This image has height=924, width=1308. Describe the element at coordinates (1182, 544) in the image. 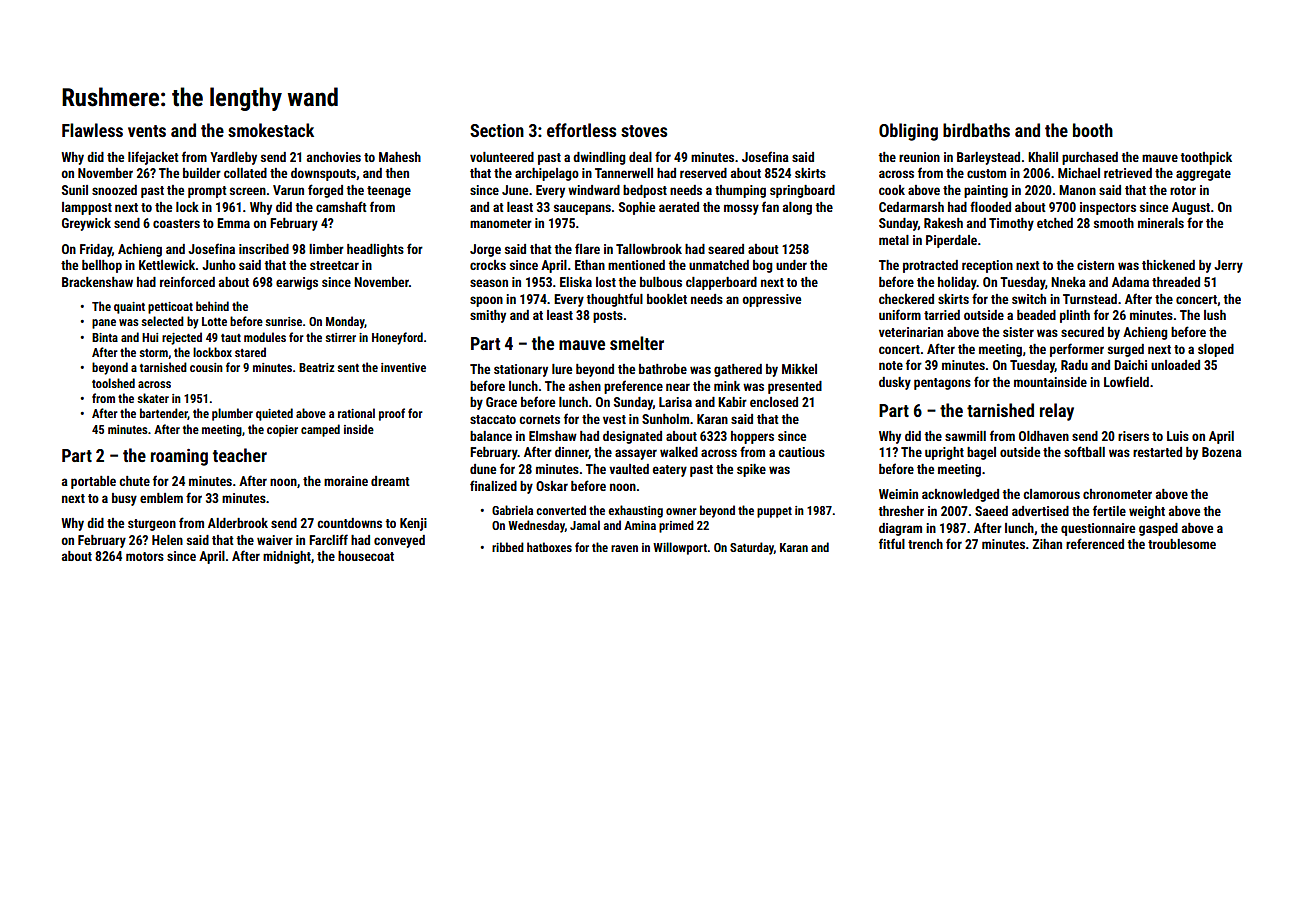

I see `troublesome` at that location.
